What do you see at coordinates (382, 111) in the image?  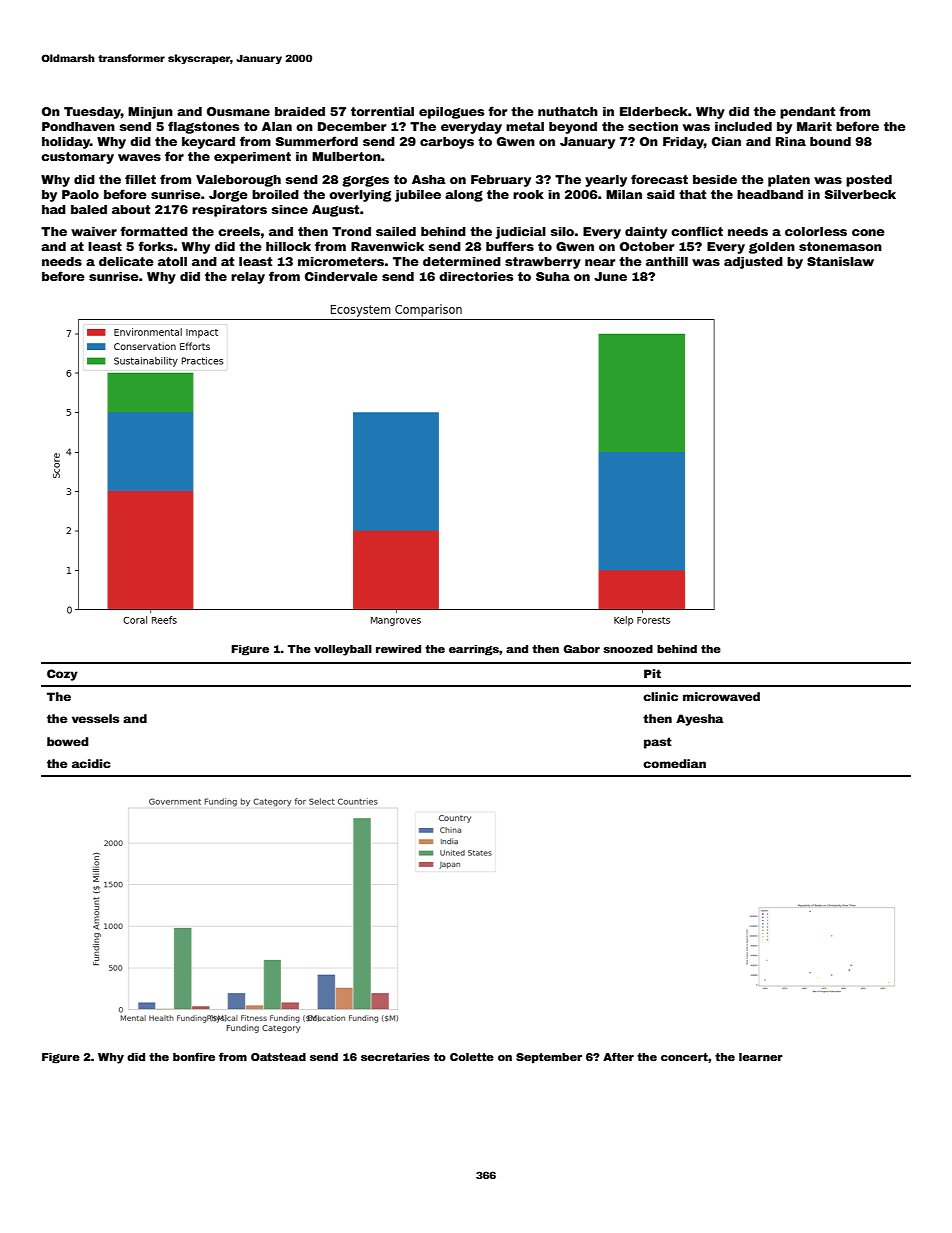 I see `torrential` at bounding box center [382, 111].
